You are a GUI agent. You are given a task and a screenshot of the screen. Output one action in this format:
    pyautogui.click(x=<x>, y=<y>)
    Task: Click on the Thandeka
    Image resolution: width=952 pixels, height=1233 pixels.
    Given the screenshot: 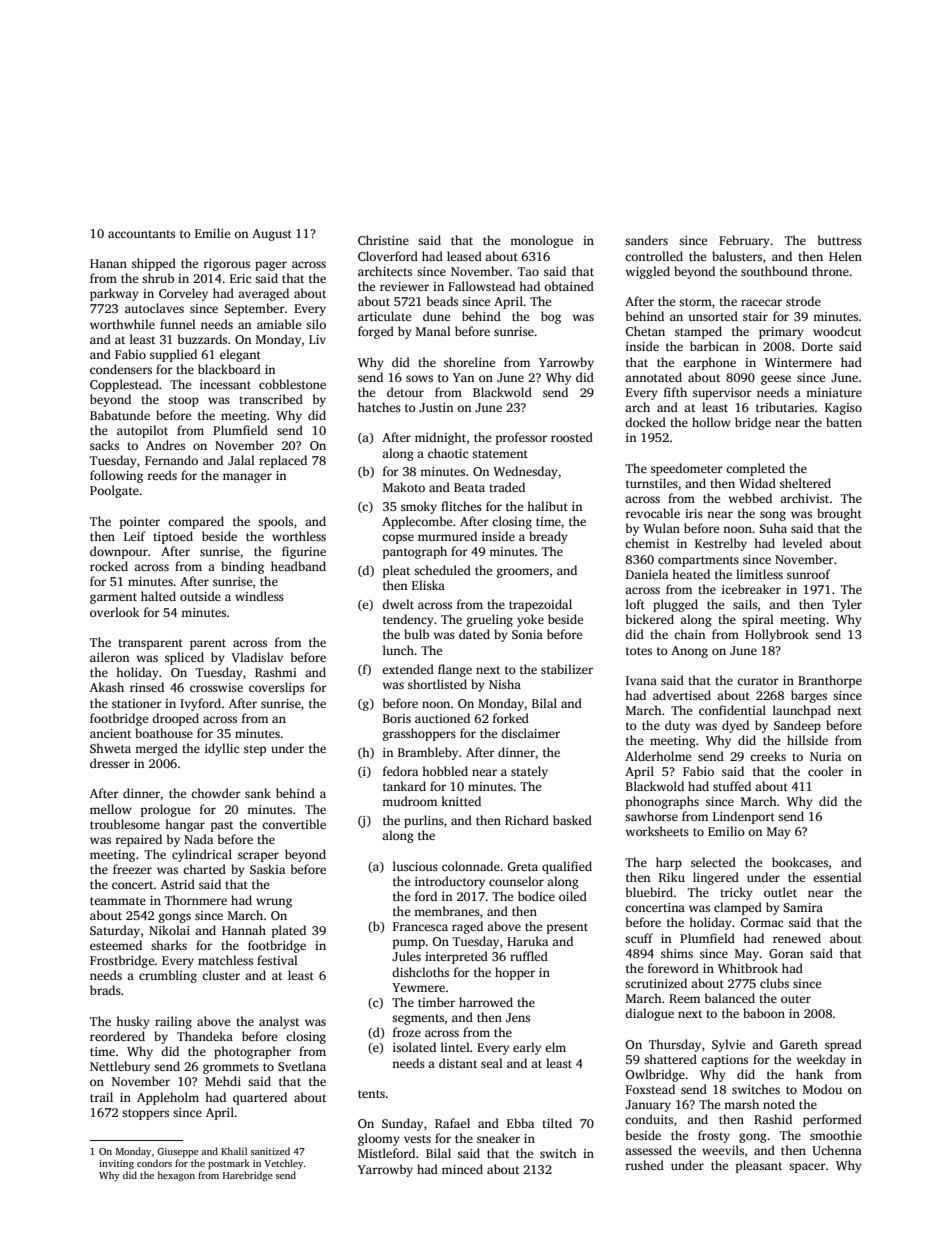 What is the action you would take?
    pyautogui.click(x=205, y=1036)
